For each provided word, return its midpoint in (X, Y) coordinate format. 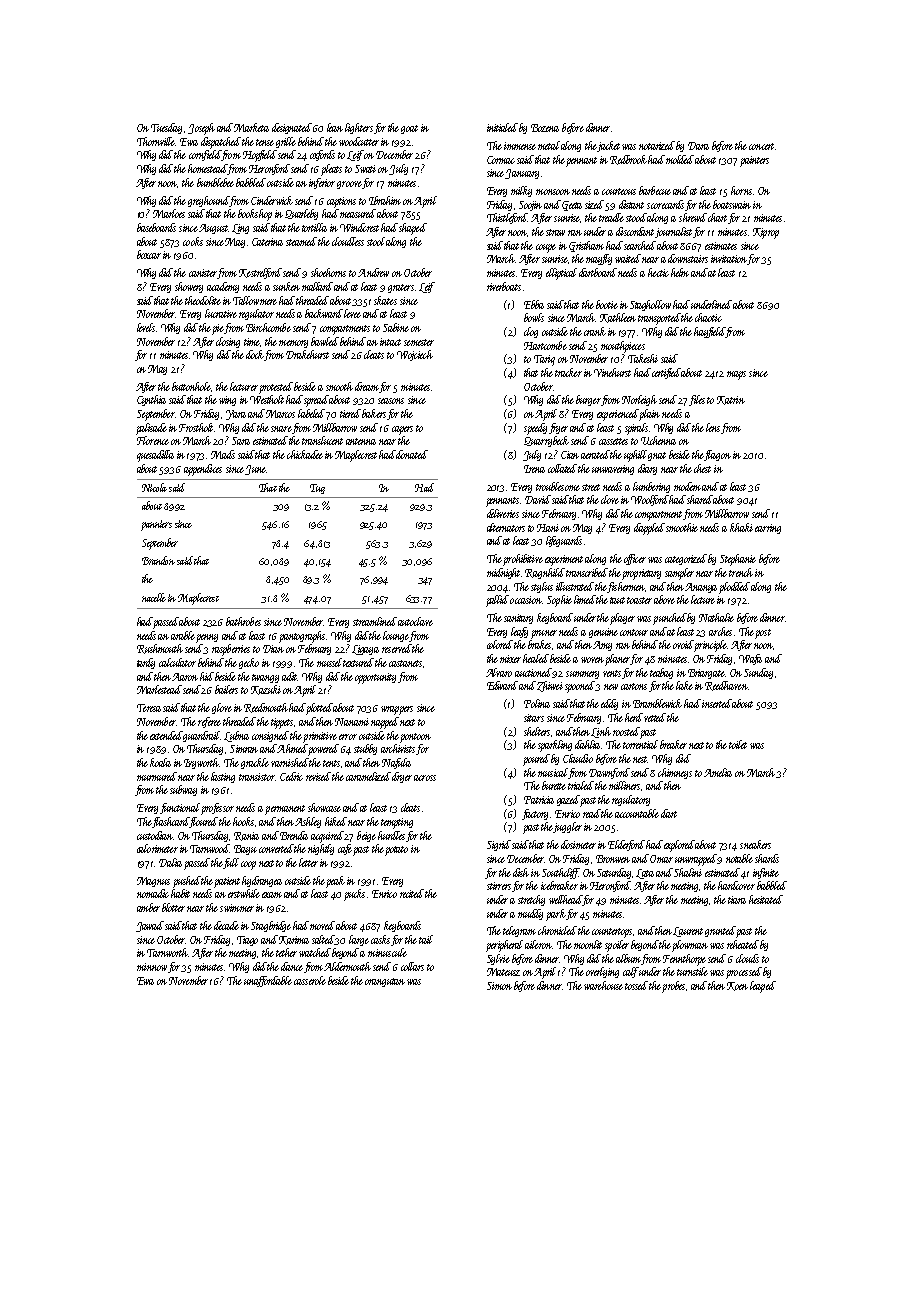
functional (180, 808)
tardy (146, 663)
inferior (322, 183)
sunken (286, 286)
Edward (502, 685)
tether (286, 952)
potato (396, 851)
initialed (502, 127)
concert (761, 146)
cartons (634, 686)
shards (767, 858)
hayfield (709, 332)
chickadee (305, 454)
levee (352, 313)
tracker (568, 372)
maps (736, 375)
